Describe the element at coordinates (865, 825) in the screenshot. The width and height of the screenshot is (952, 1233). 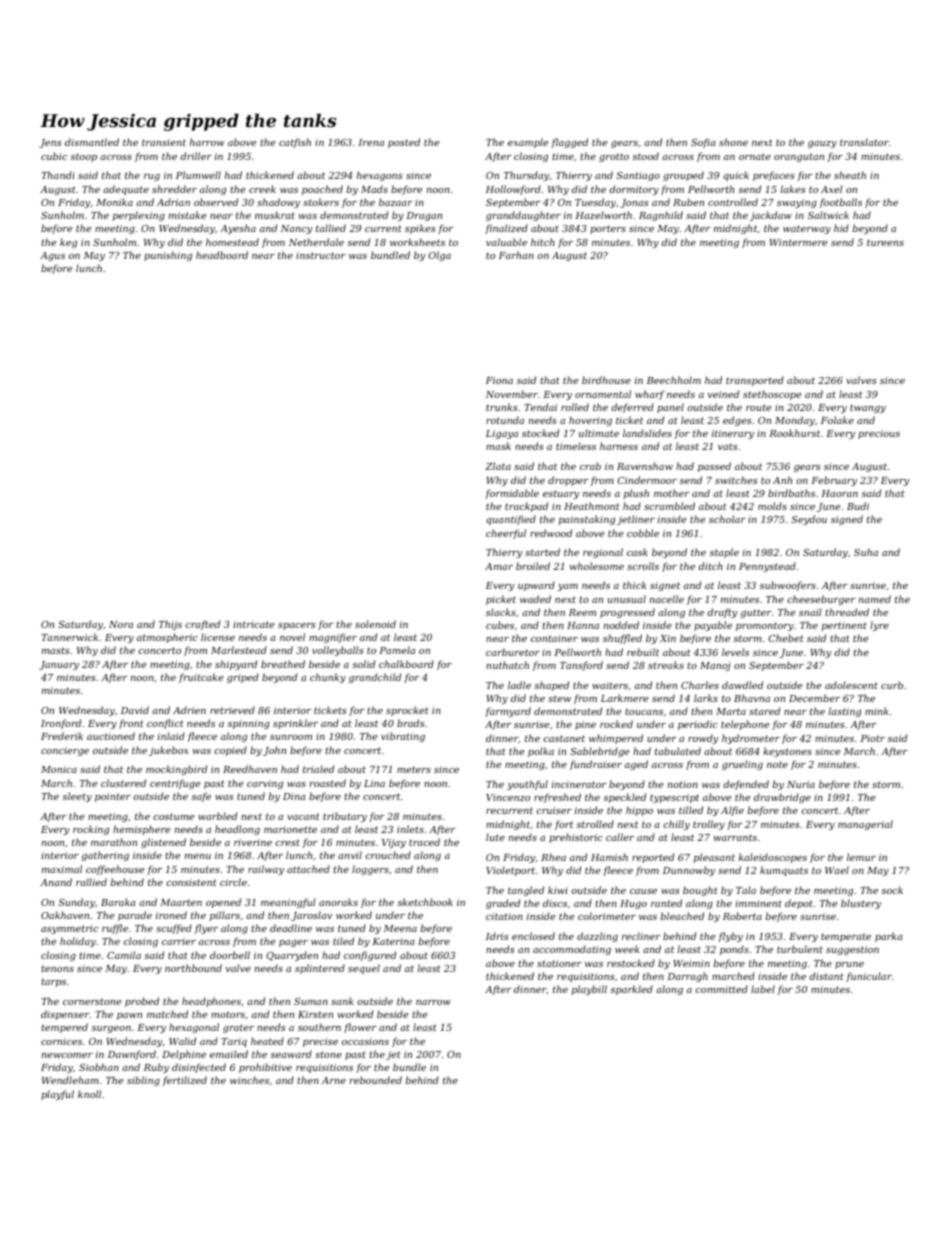
I see `managerial` at that location.
